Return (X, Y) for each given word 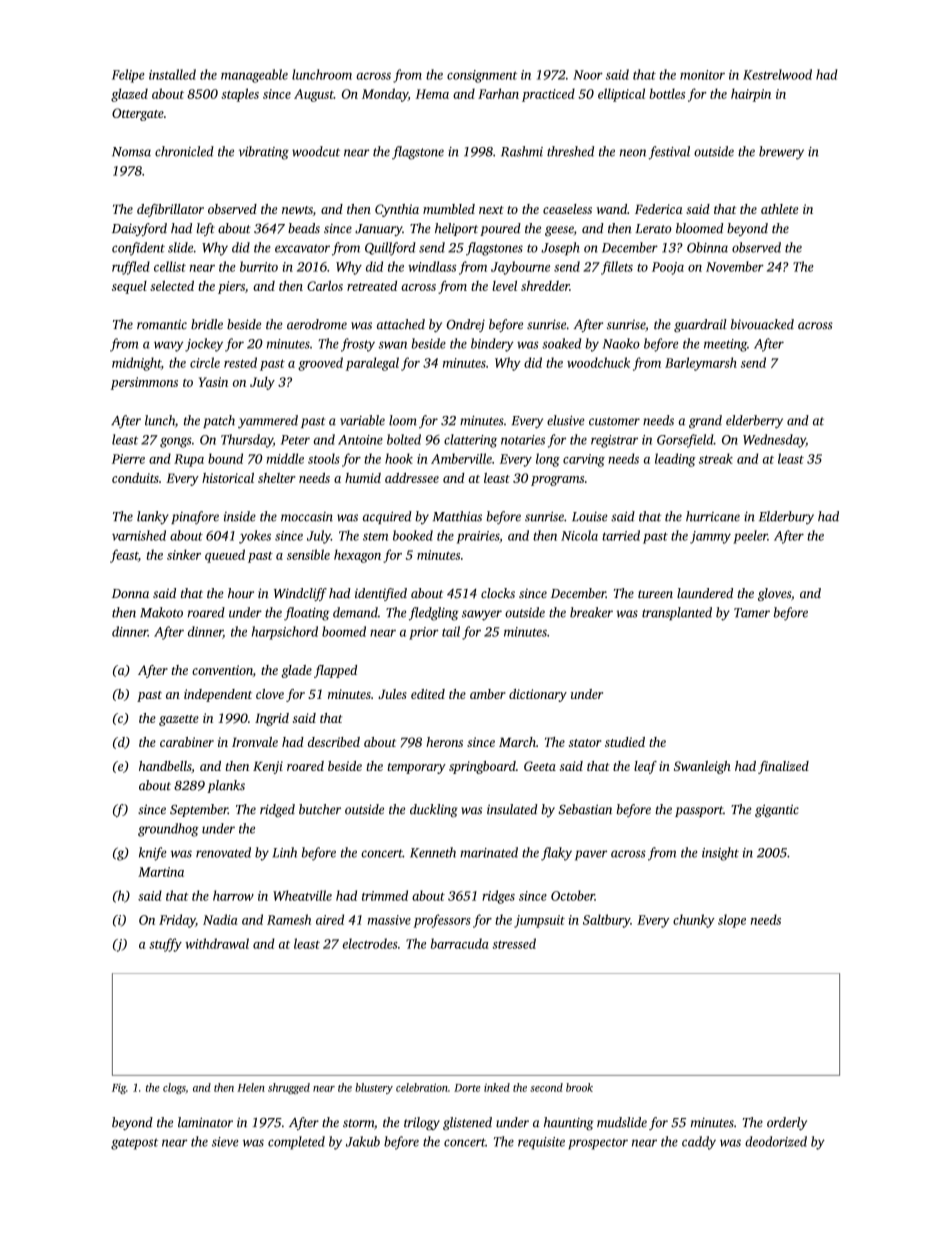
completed (296, 1143)
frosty (358, 345)
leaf (645, 767)
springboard (482, 767)
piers (231, 287)
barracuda (460, 943)
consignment (482, 76)
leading (675, 460)
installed (172, 74)
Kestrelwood (777, 74)
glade (296, 671)
